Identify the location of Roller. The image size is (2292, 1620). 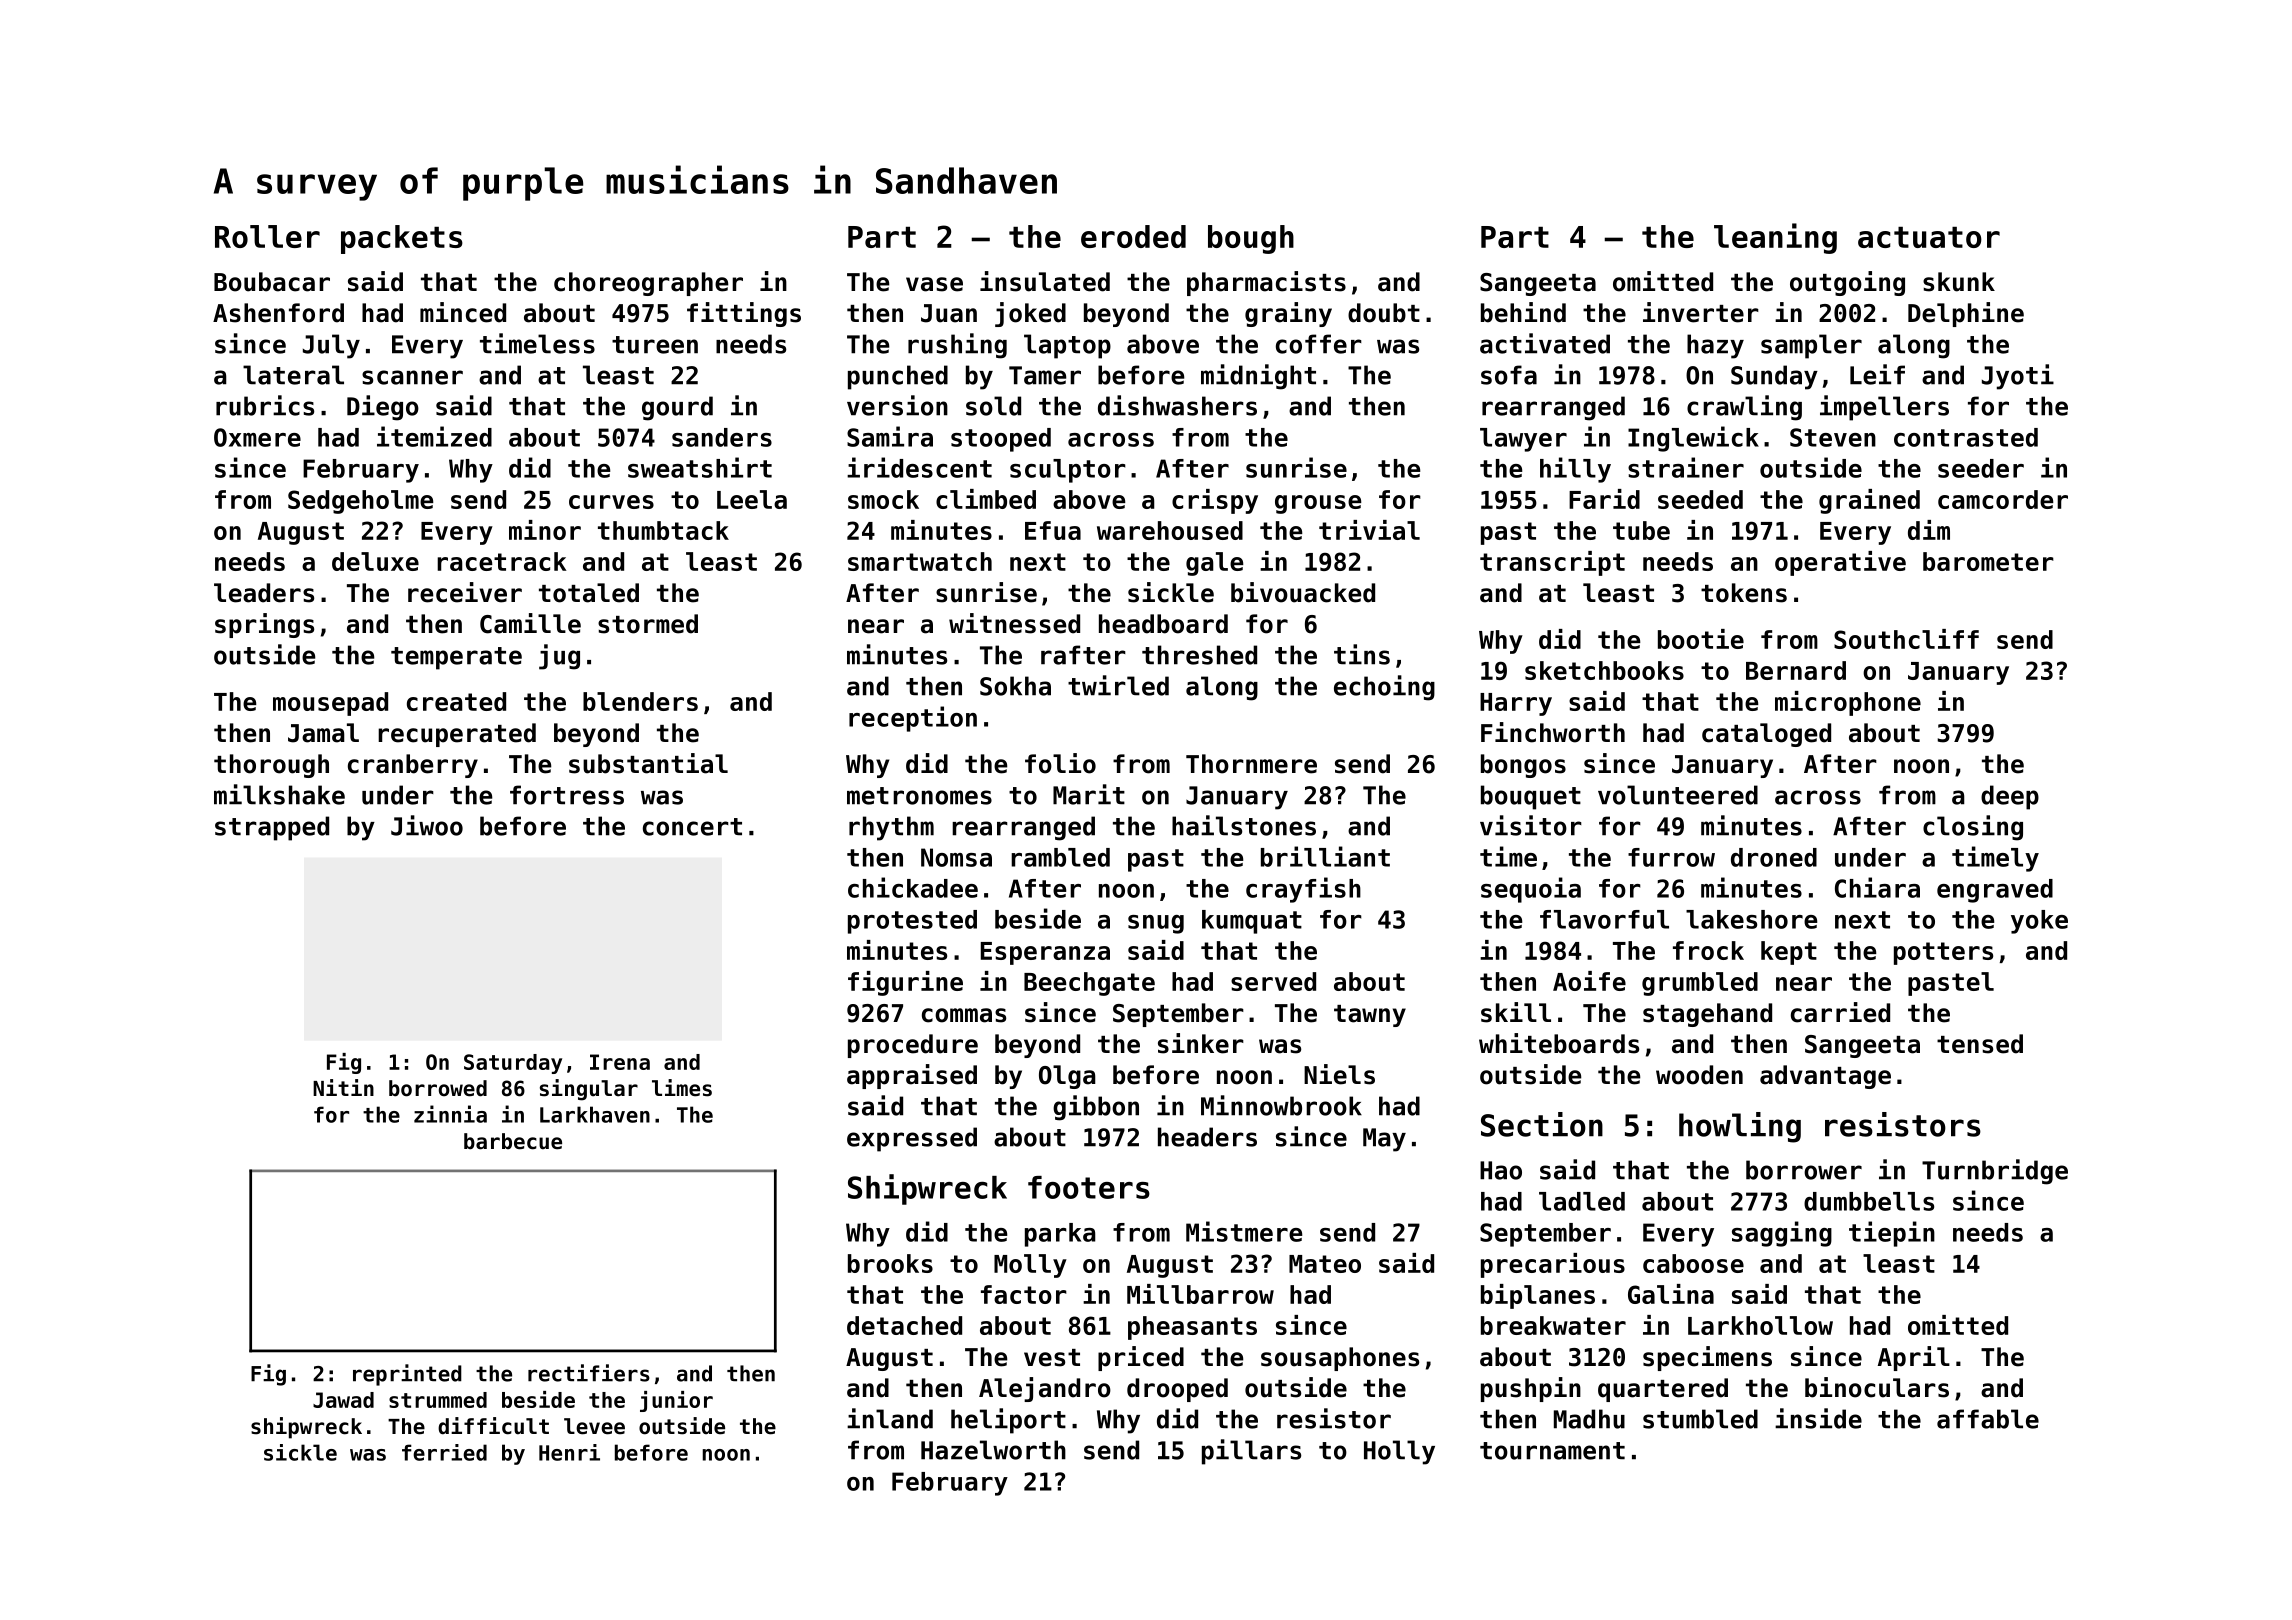
(267, 236).
